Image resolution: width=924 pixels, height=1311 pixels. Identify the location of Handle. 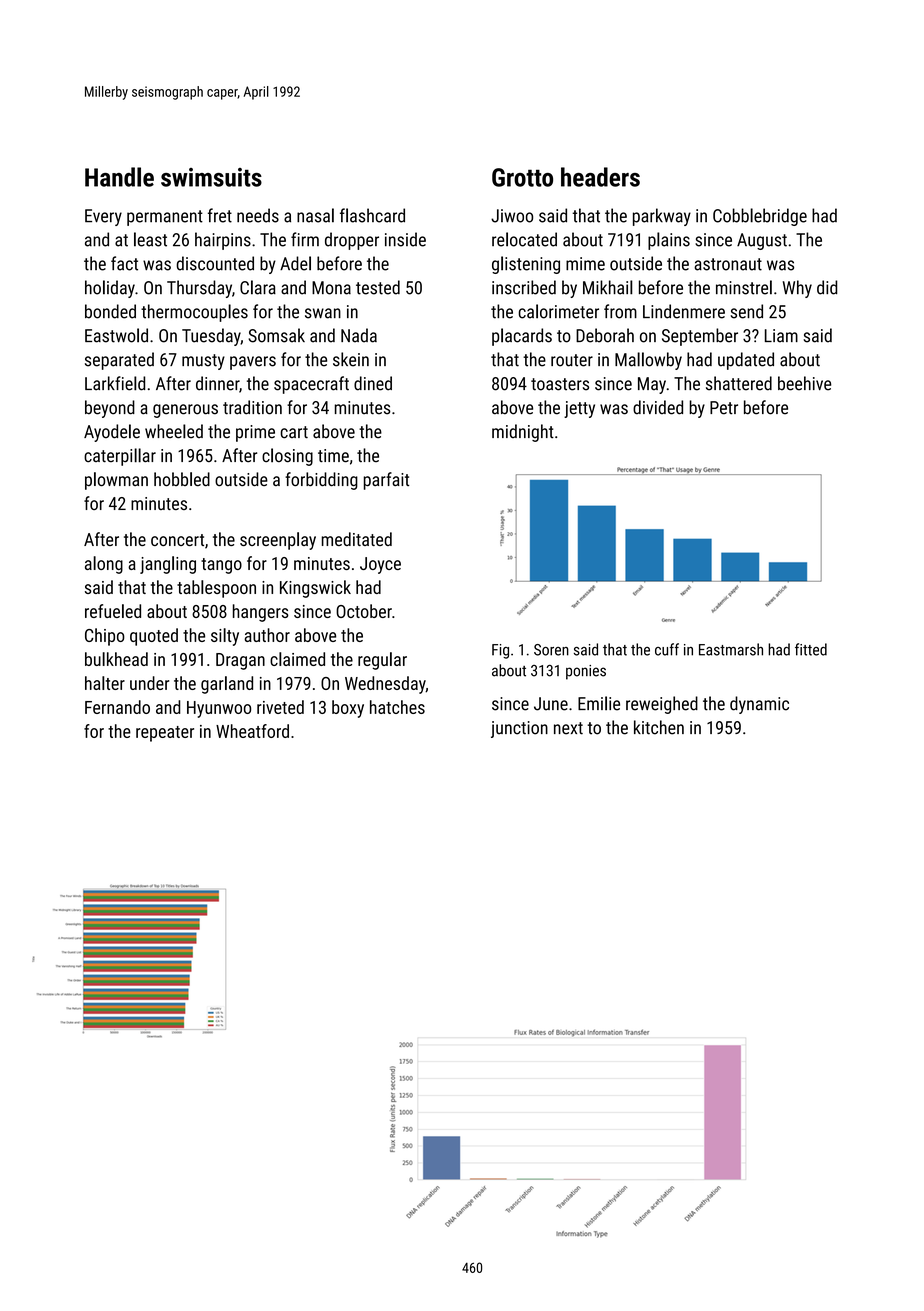
(119, 177).
